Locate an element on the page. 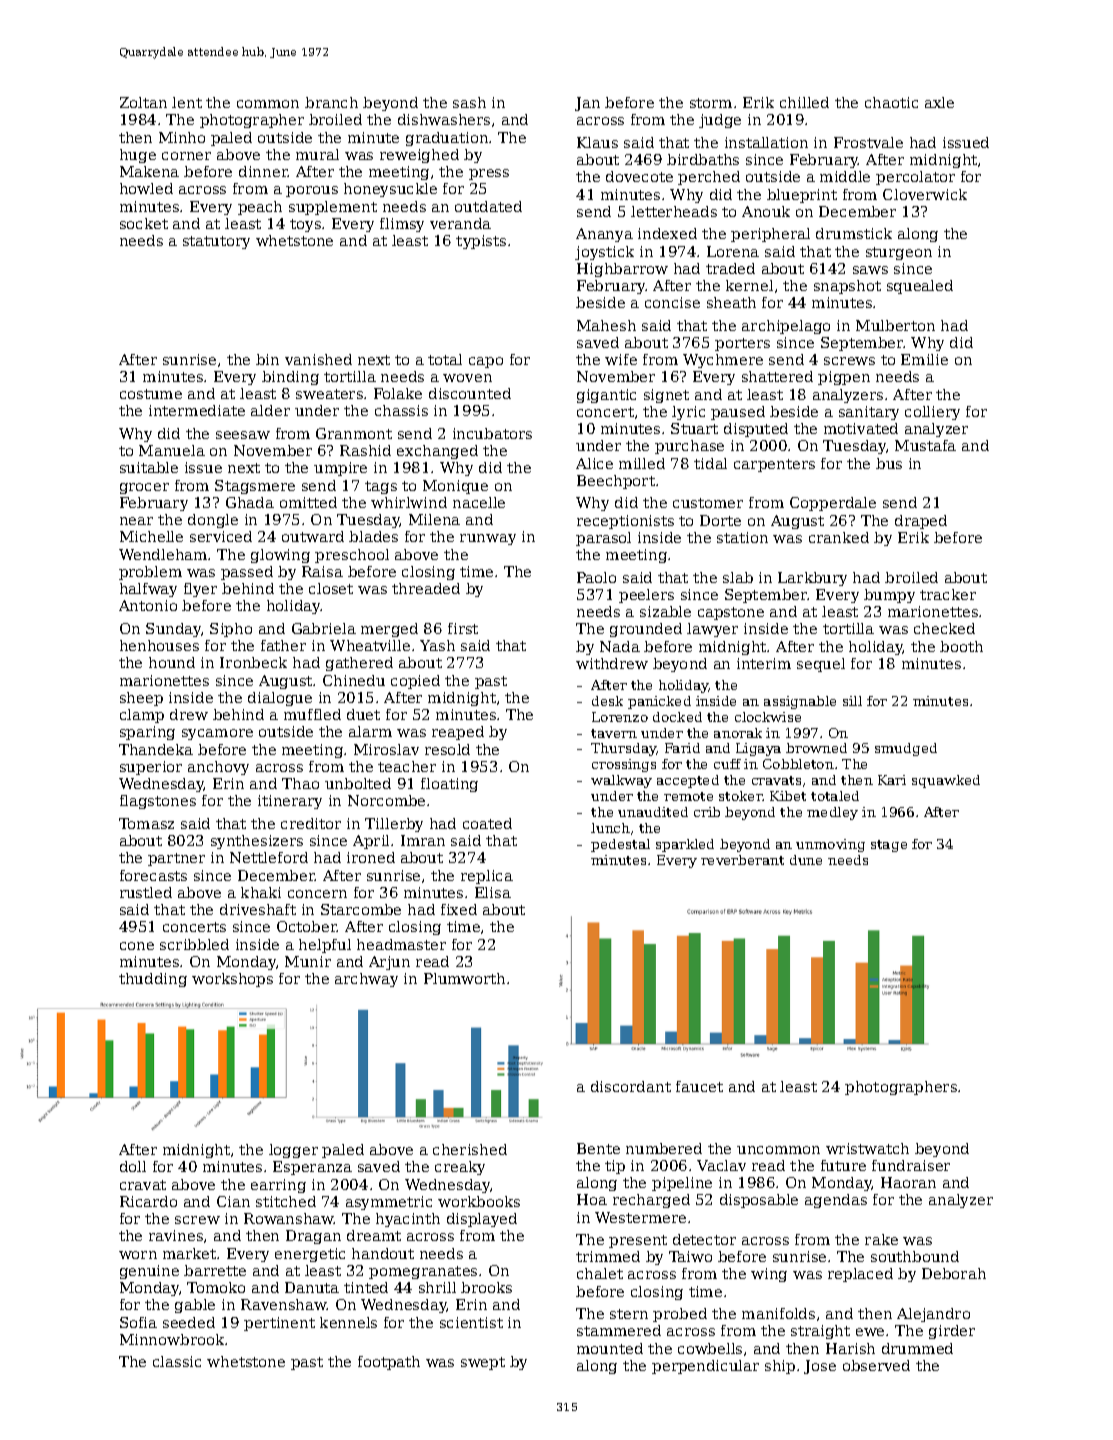 The width and height of the image is (1113, 1440). socket is located at coordinates (144, 223).
